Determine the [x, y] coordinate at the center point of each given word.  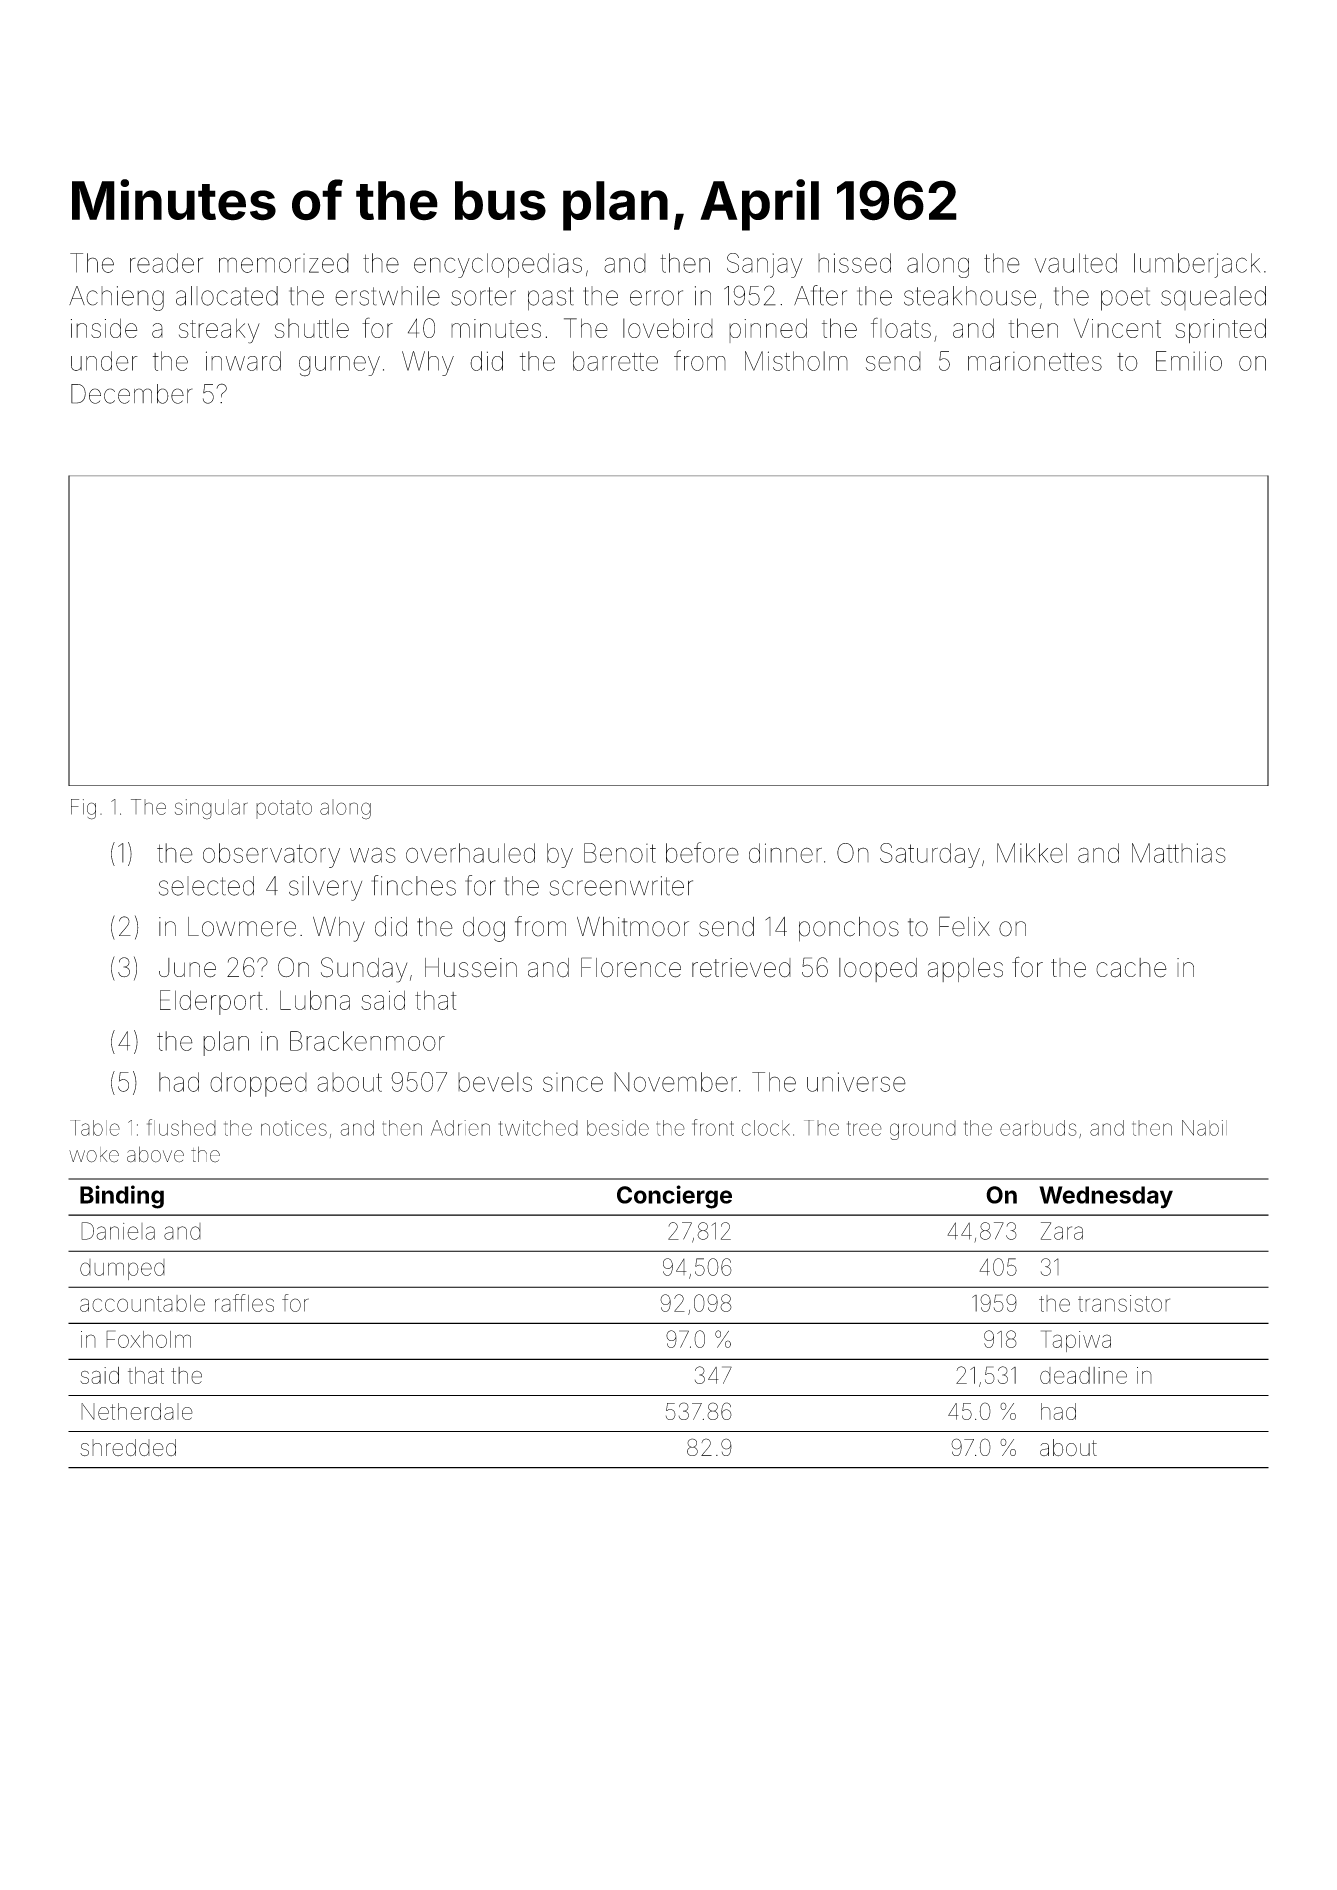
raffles [244, 1303]
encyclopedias [498, 265]
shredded [128, 1448]
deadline [1083, 1375]
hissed [854, 263]
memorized [284, 263]
